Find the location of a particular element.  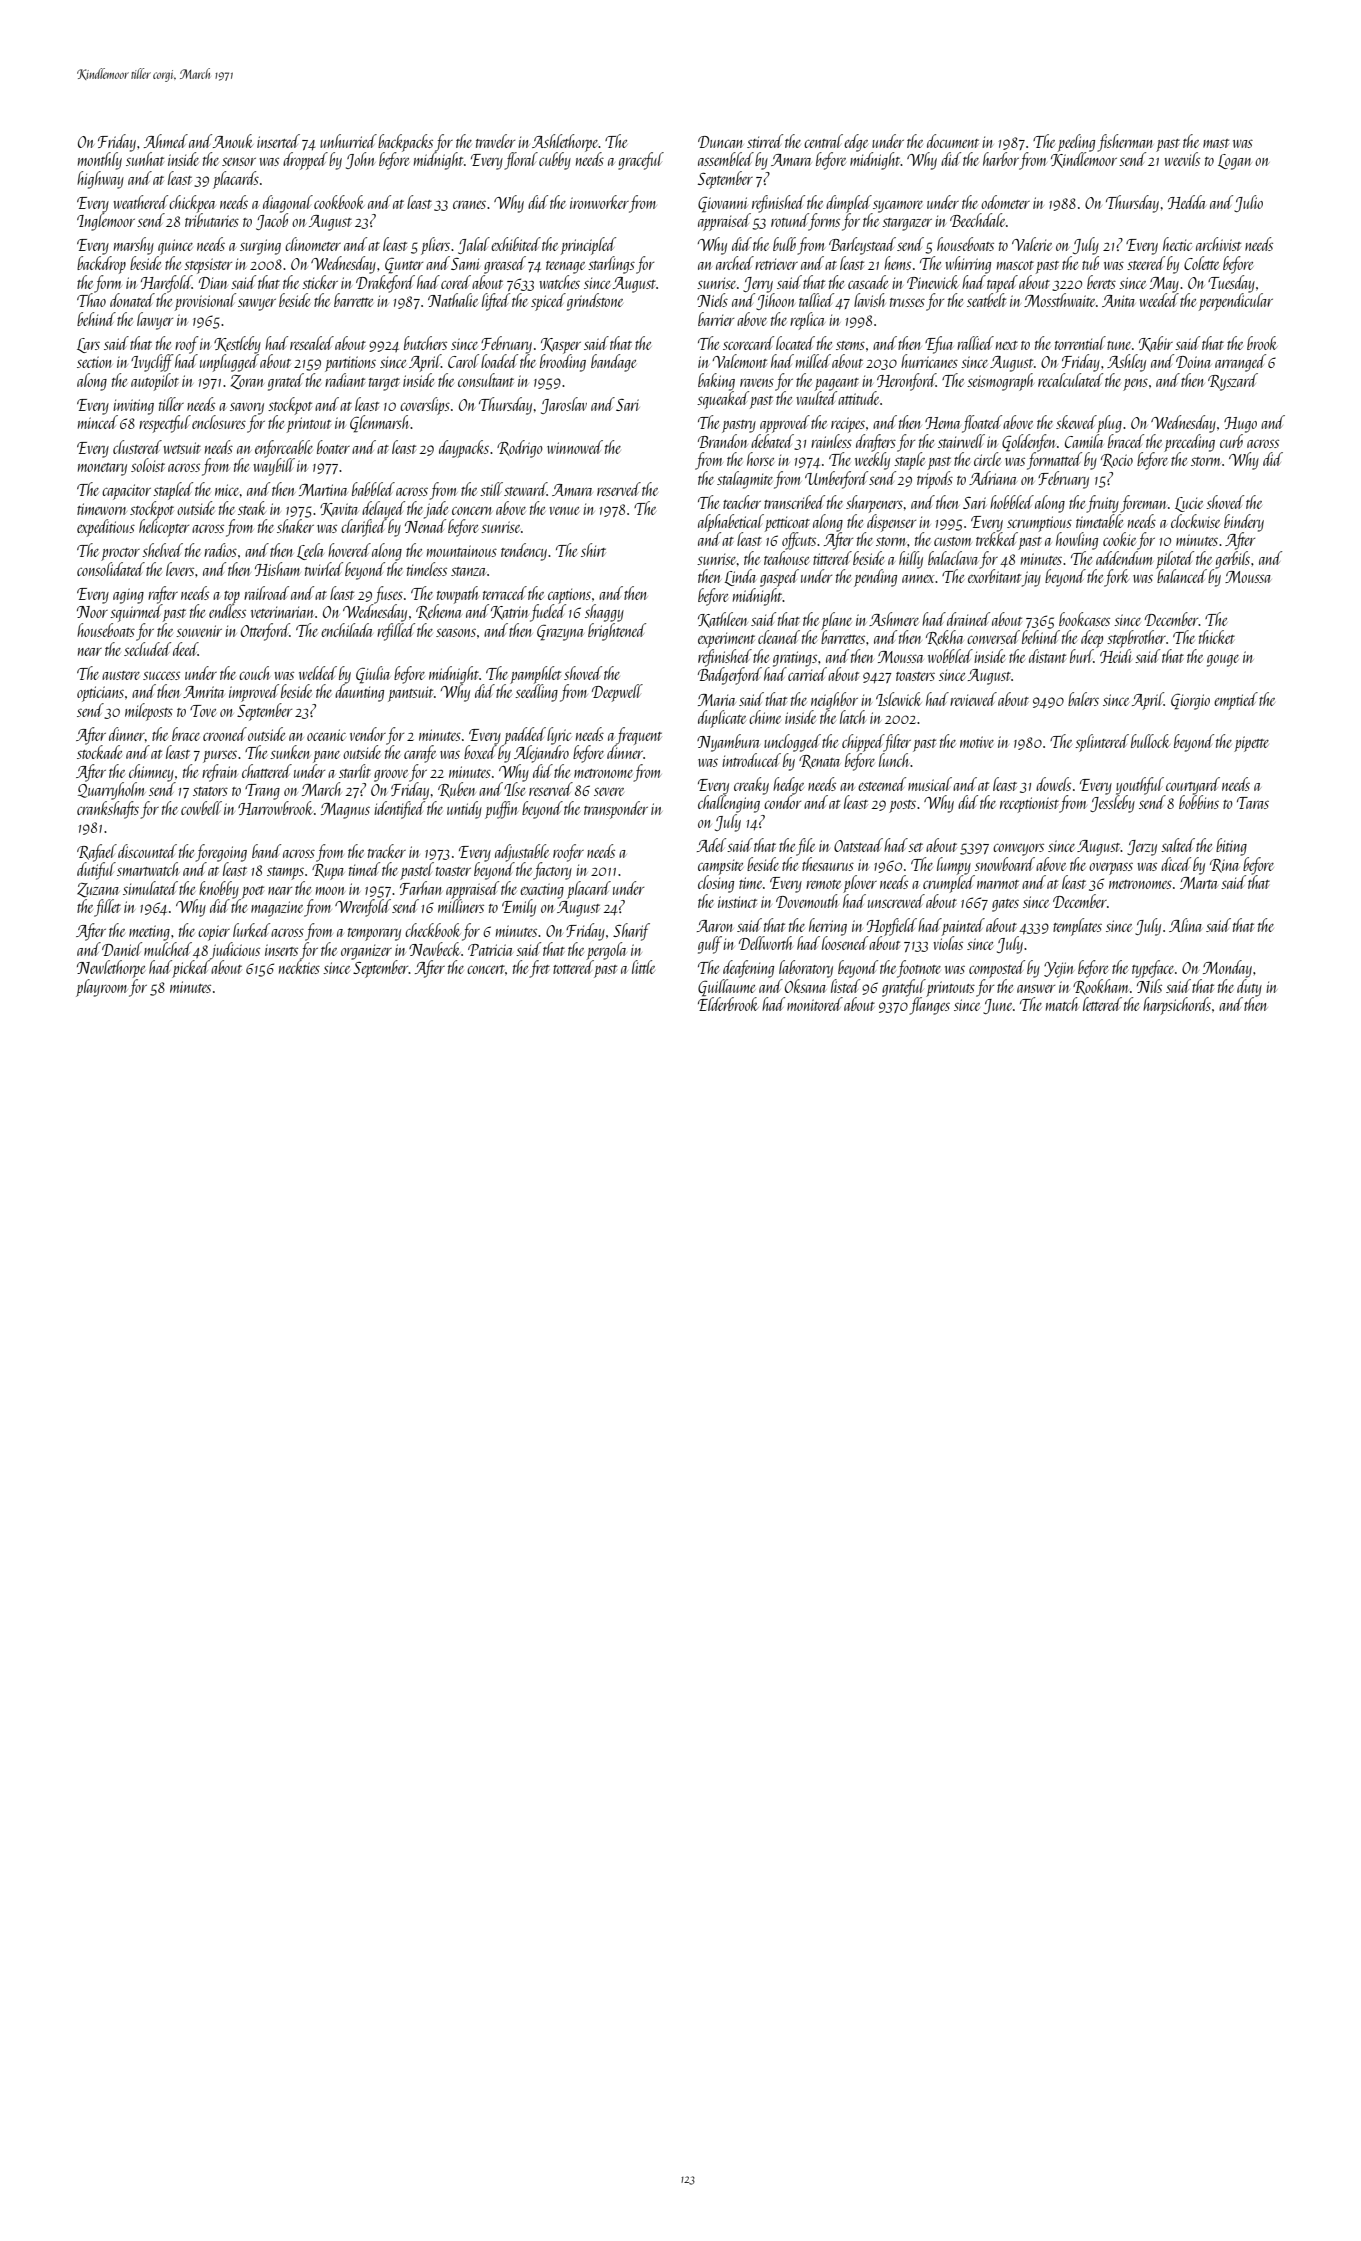

condor is located at coordinates (782, 802).
